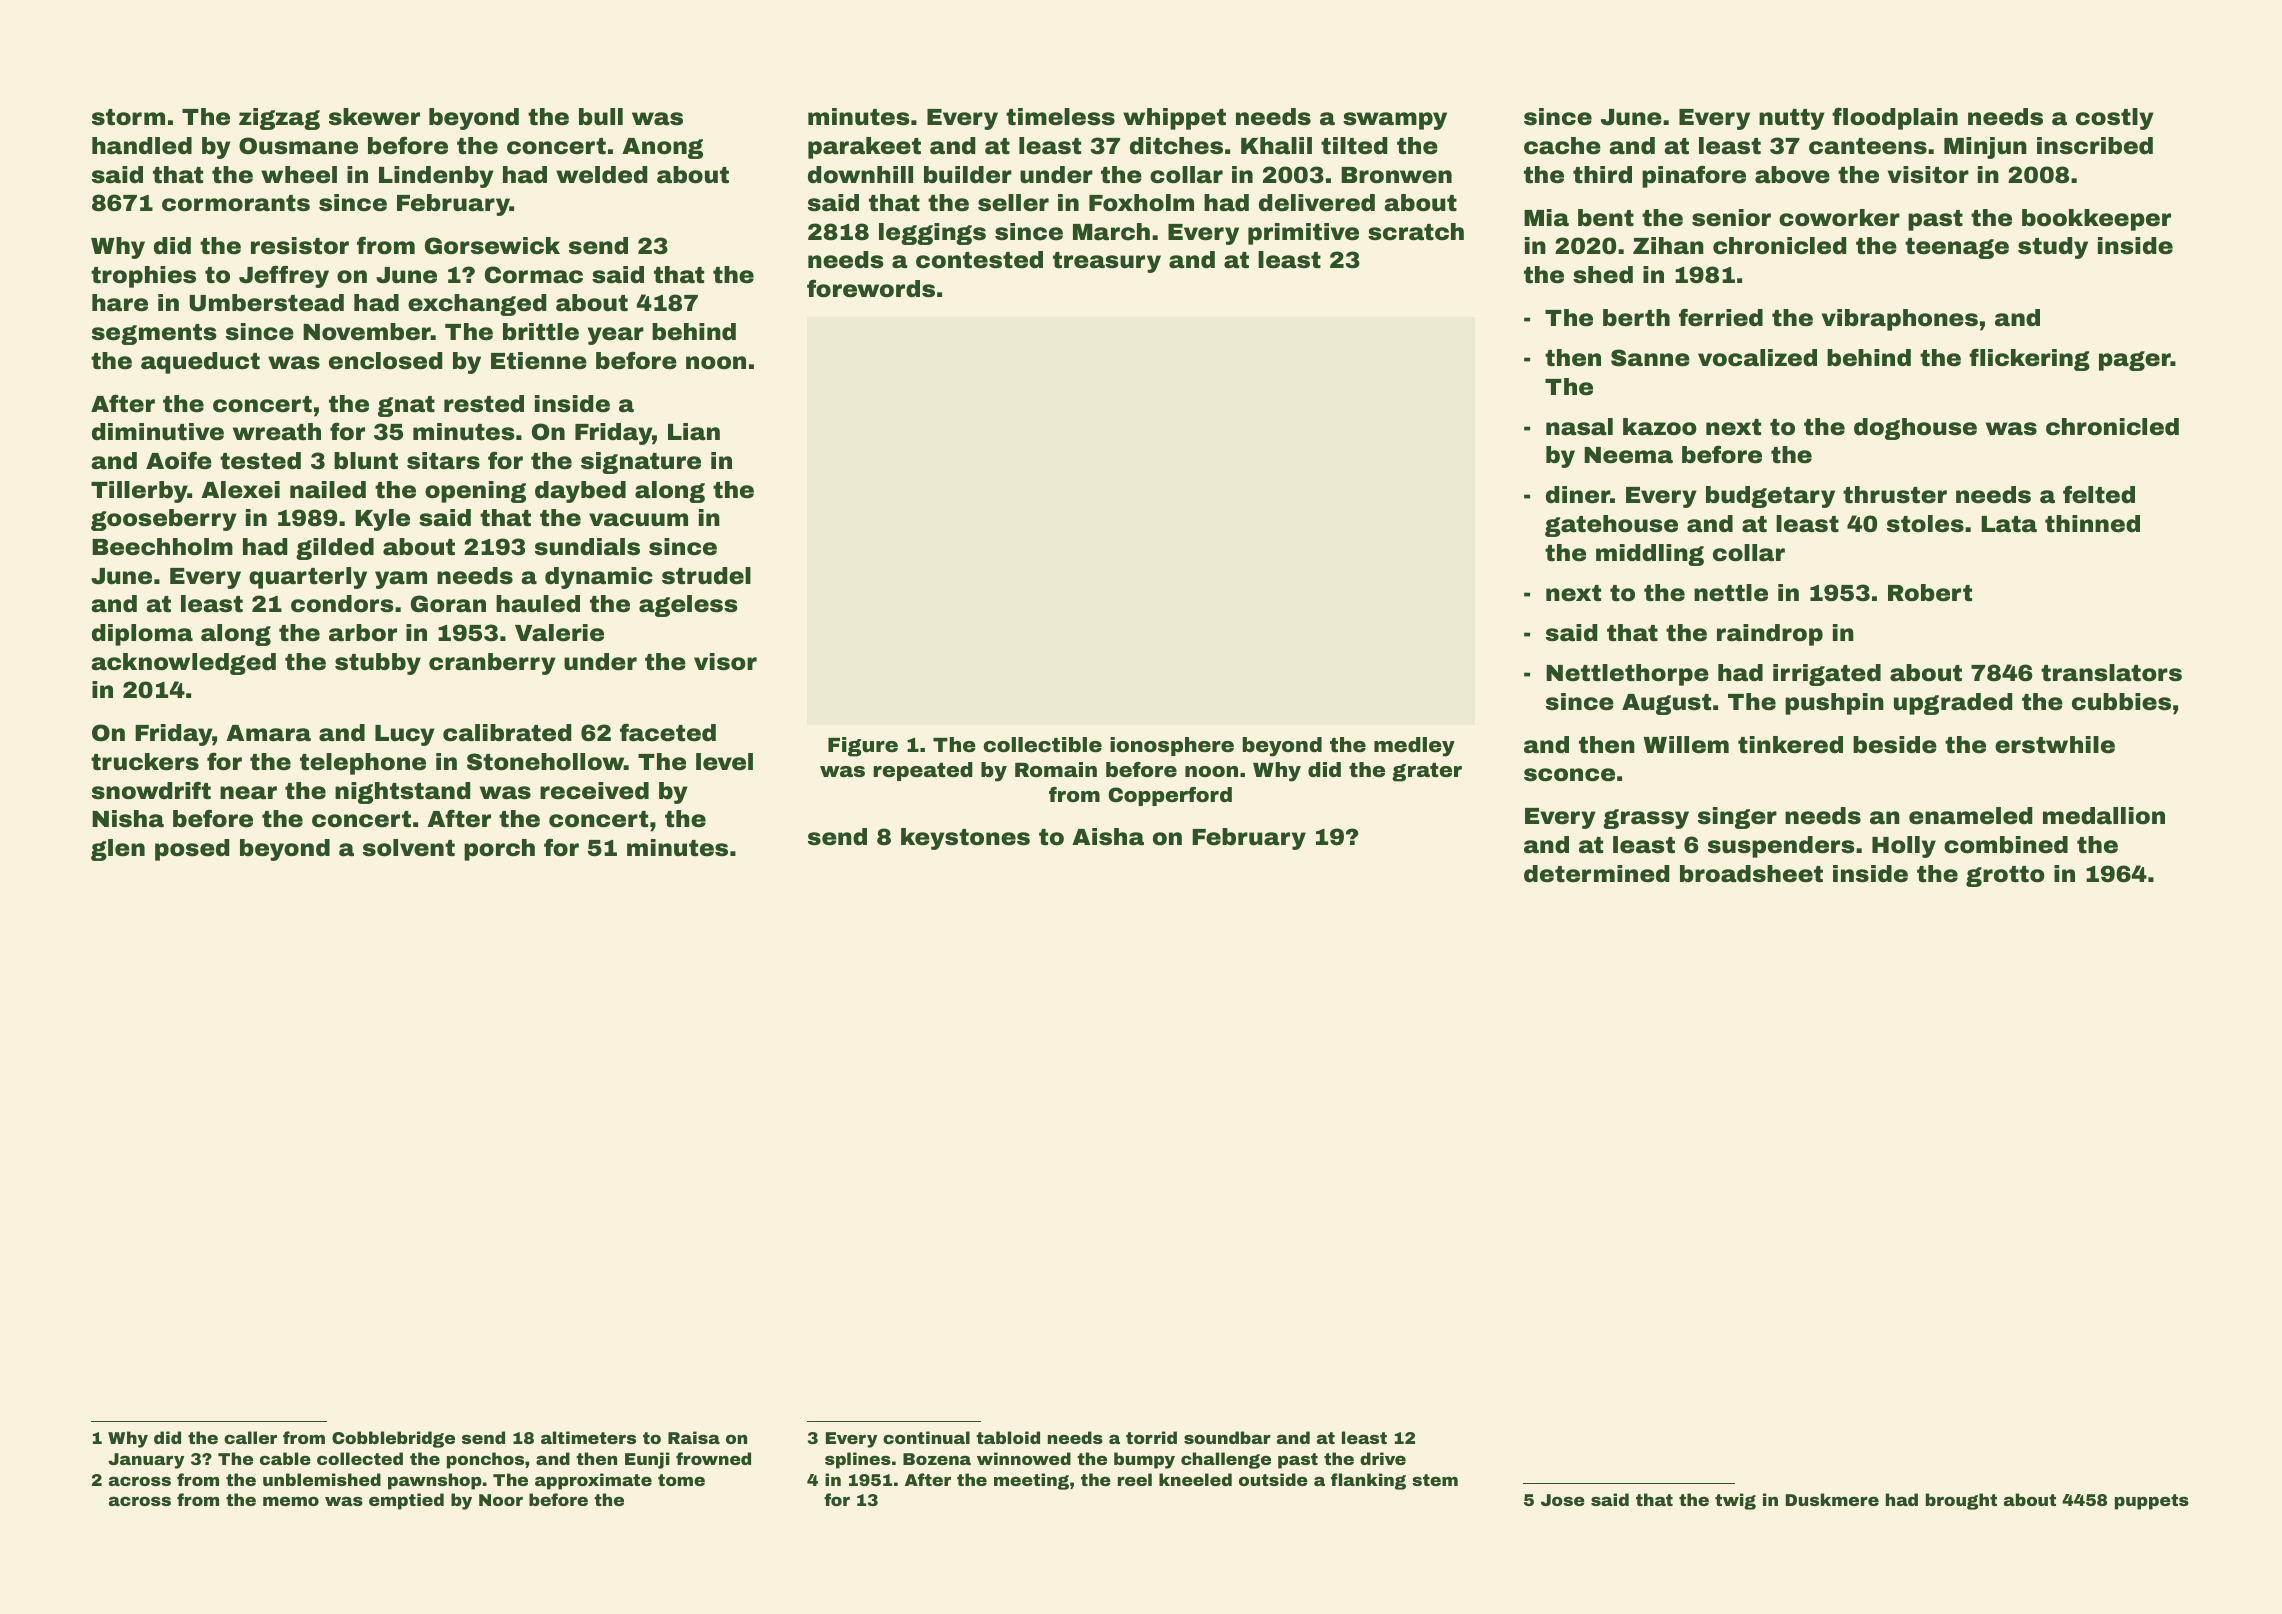 This screenshot has height=1614, width=2282. What do you see at coordinates (1694, 176) in the screenshot?
I see `pinafore` at bounding box center [1694, 176].
